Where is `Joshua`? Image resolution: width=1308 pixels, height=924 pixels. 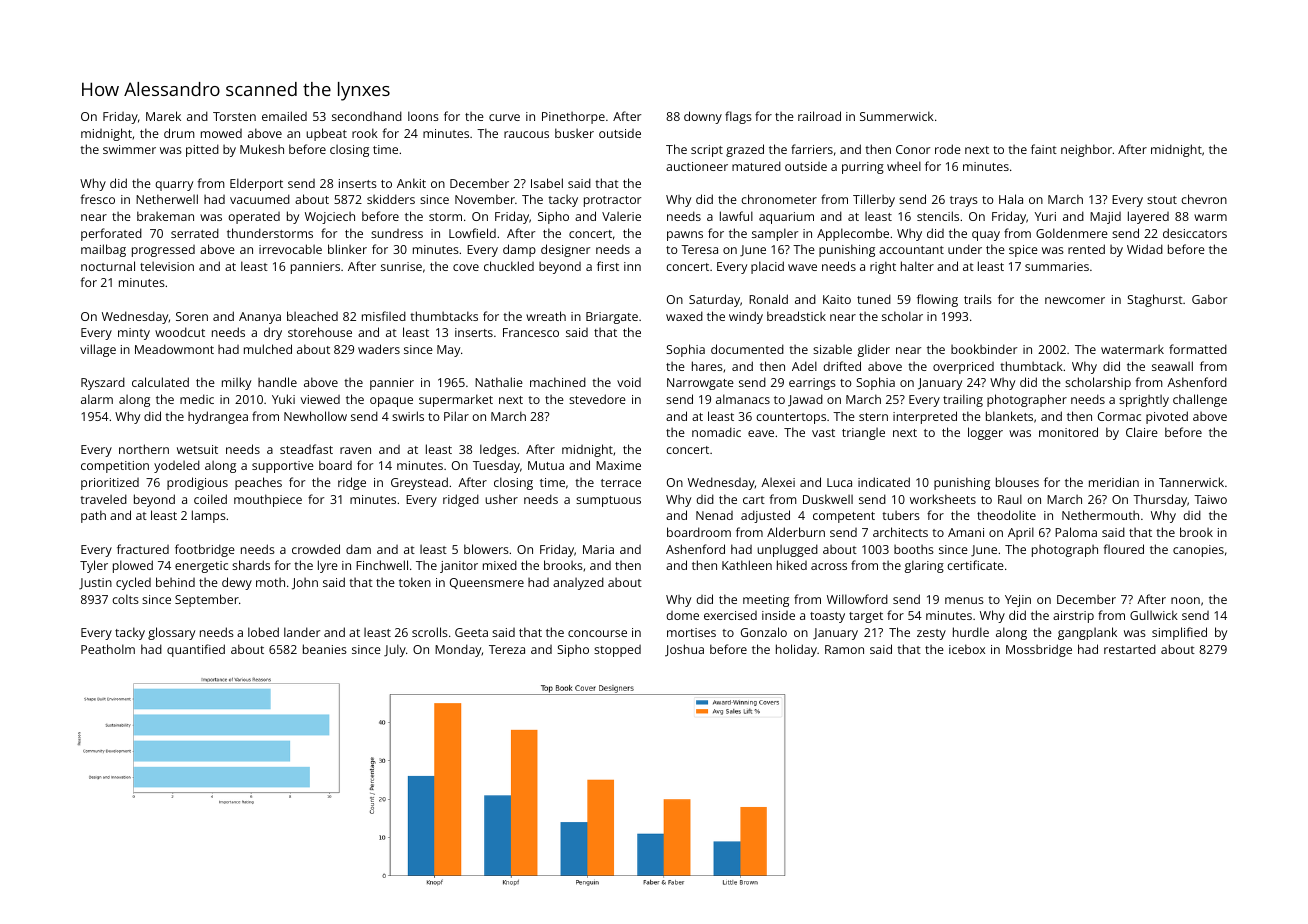
Joshua is located at coordinates (684, 650).
